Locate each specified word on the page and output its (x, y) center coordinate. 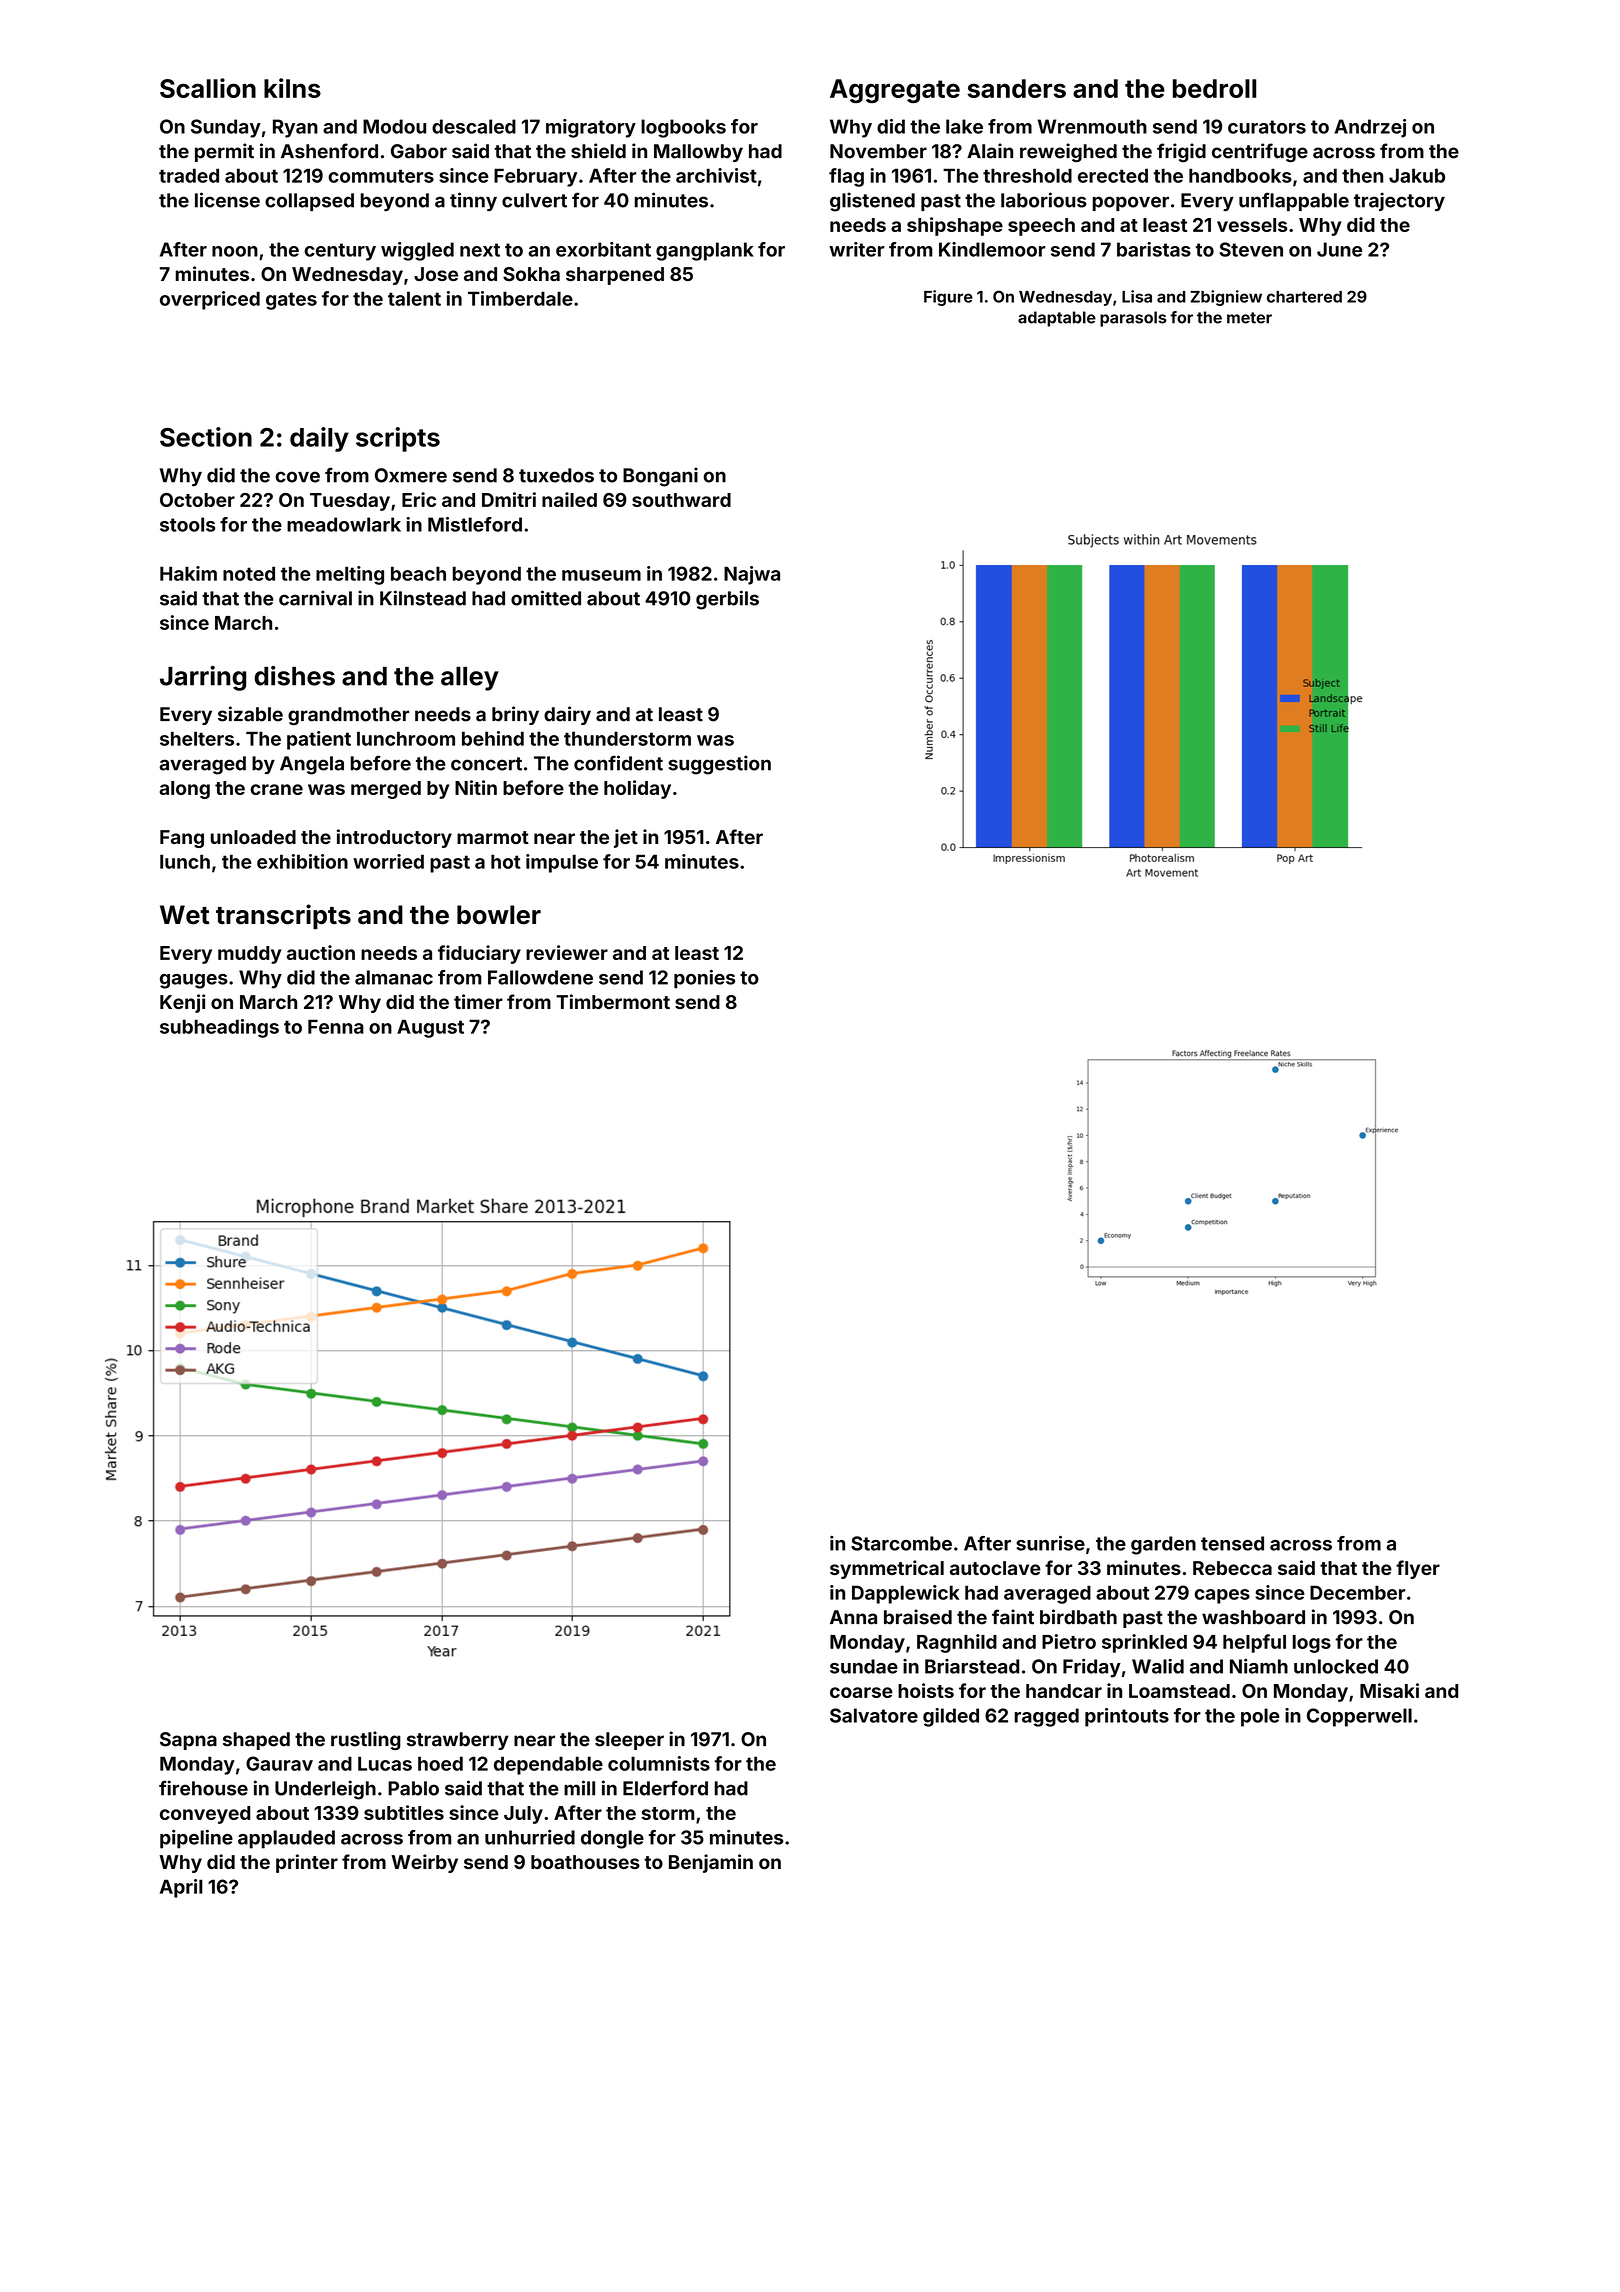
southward (681, 500)
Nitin (476, 787)
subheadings (219, 1028)
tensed (1232, 1543)
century (340, 252)
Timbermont (613, 1001)
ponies (704, 979)
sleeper (629, 1741)
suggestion (719, 765)
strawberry (458, 1741)
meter (1249, 318)
